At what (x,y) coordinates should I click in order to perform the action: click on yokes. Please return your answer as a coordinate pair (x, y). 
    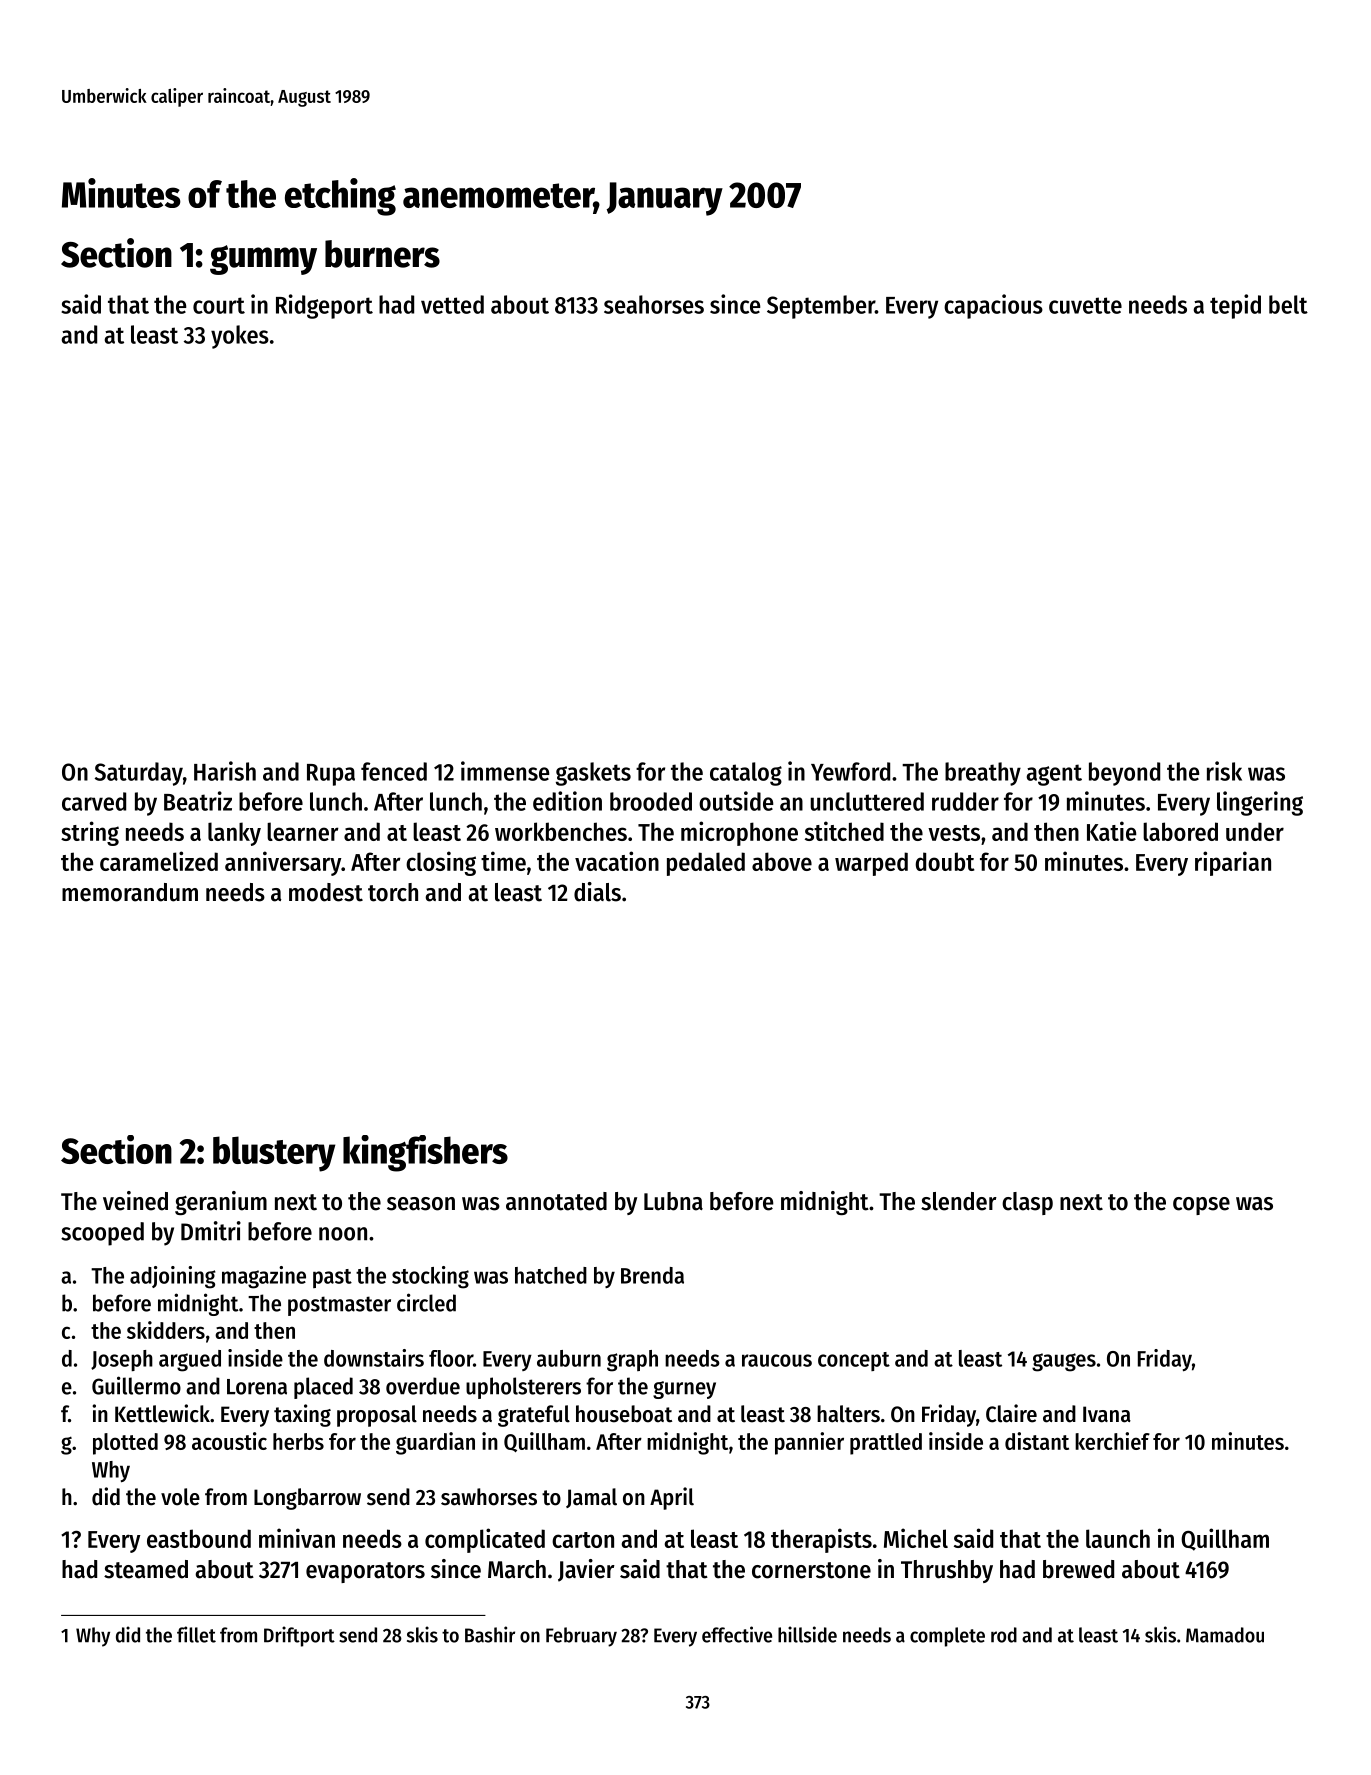
    Looking at the image, I should click on (240, 337).
